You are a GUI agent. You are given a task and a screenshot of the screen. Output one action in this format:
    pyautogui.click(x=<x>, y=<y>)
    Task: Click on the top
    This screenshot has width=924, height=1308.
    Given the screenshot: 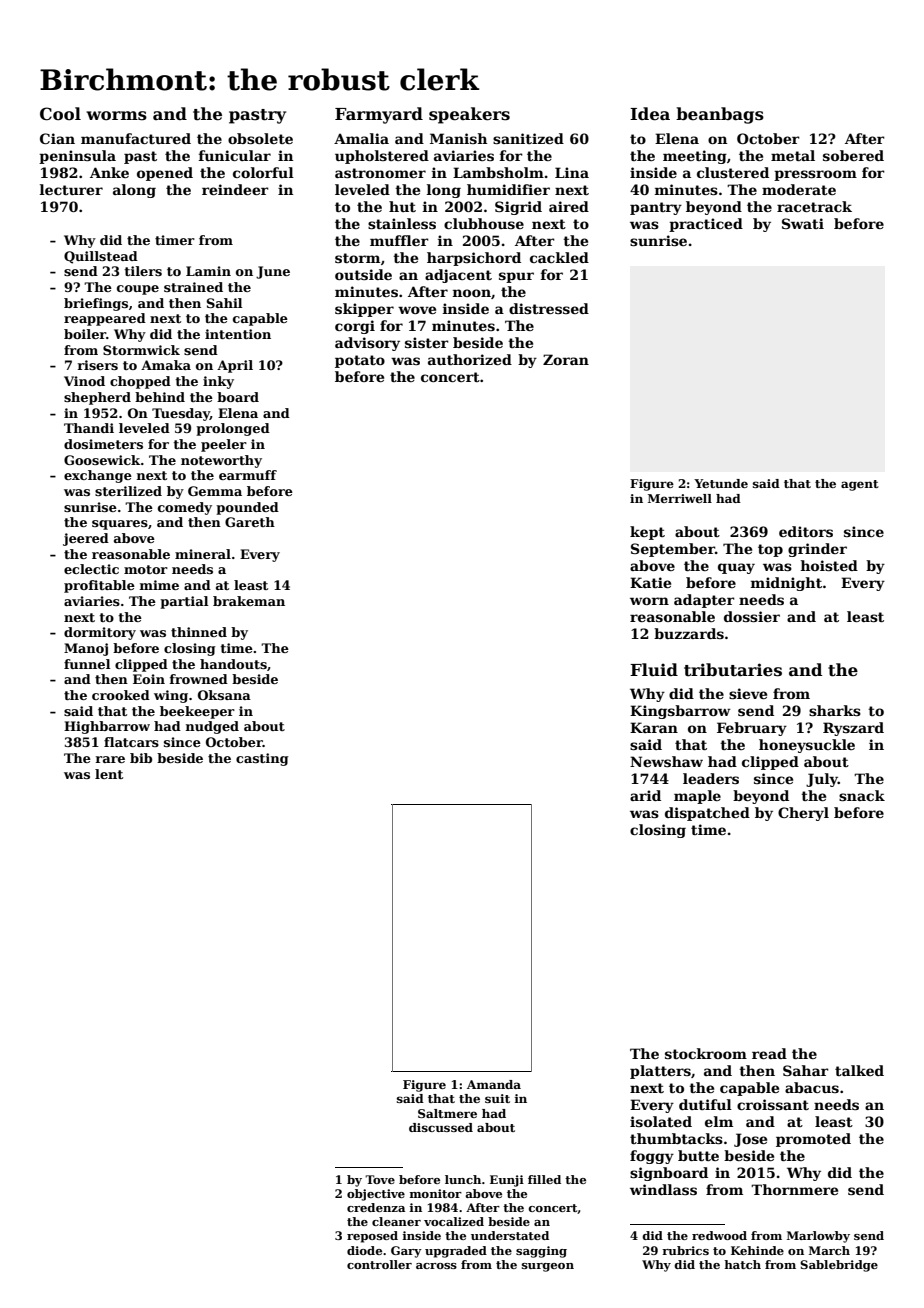 What is the action you would take?
    pyautogui.click(x=770, y=550)
